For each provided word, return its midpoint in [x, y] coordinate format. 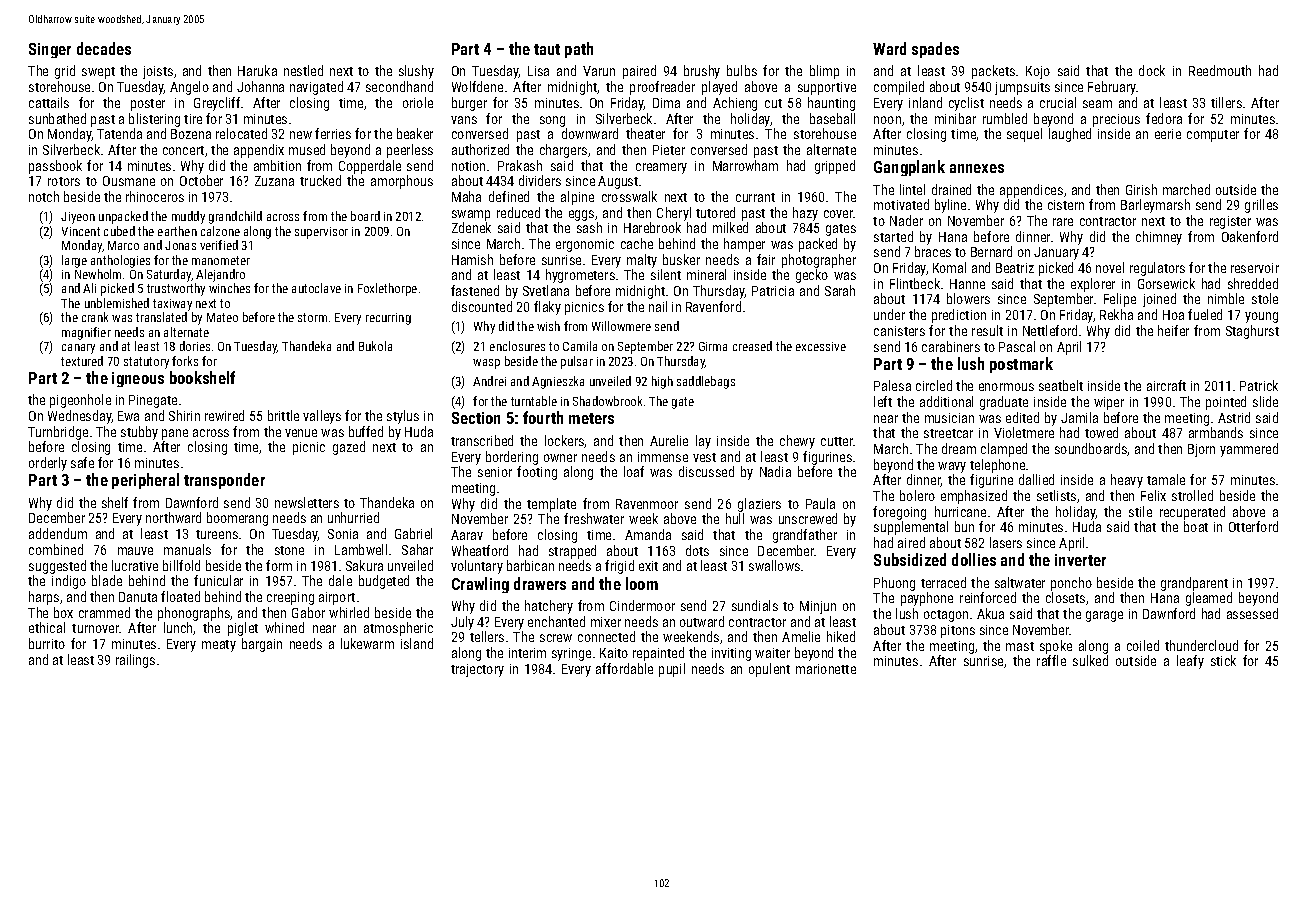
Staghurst [1252, 332]
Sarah [840, 290]
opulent [769, 670]
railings [135, 661]
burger [469, 104]
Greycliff [217, 104]
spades [935, 50]
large [74, 261]
